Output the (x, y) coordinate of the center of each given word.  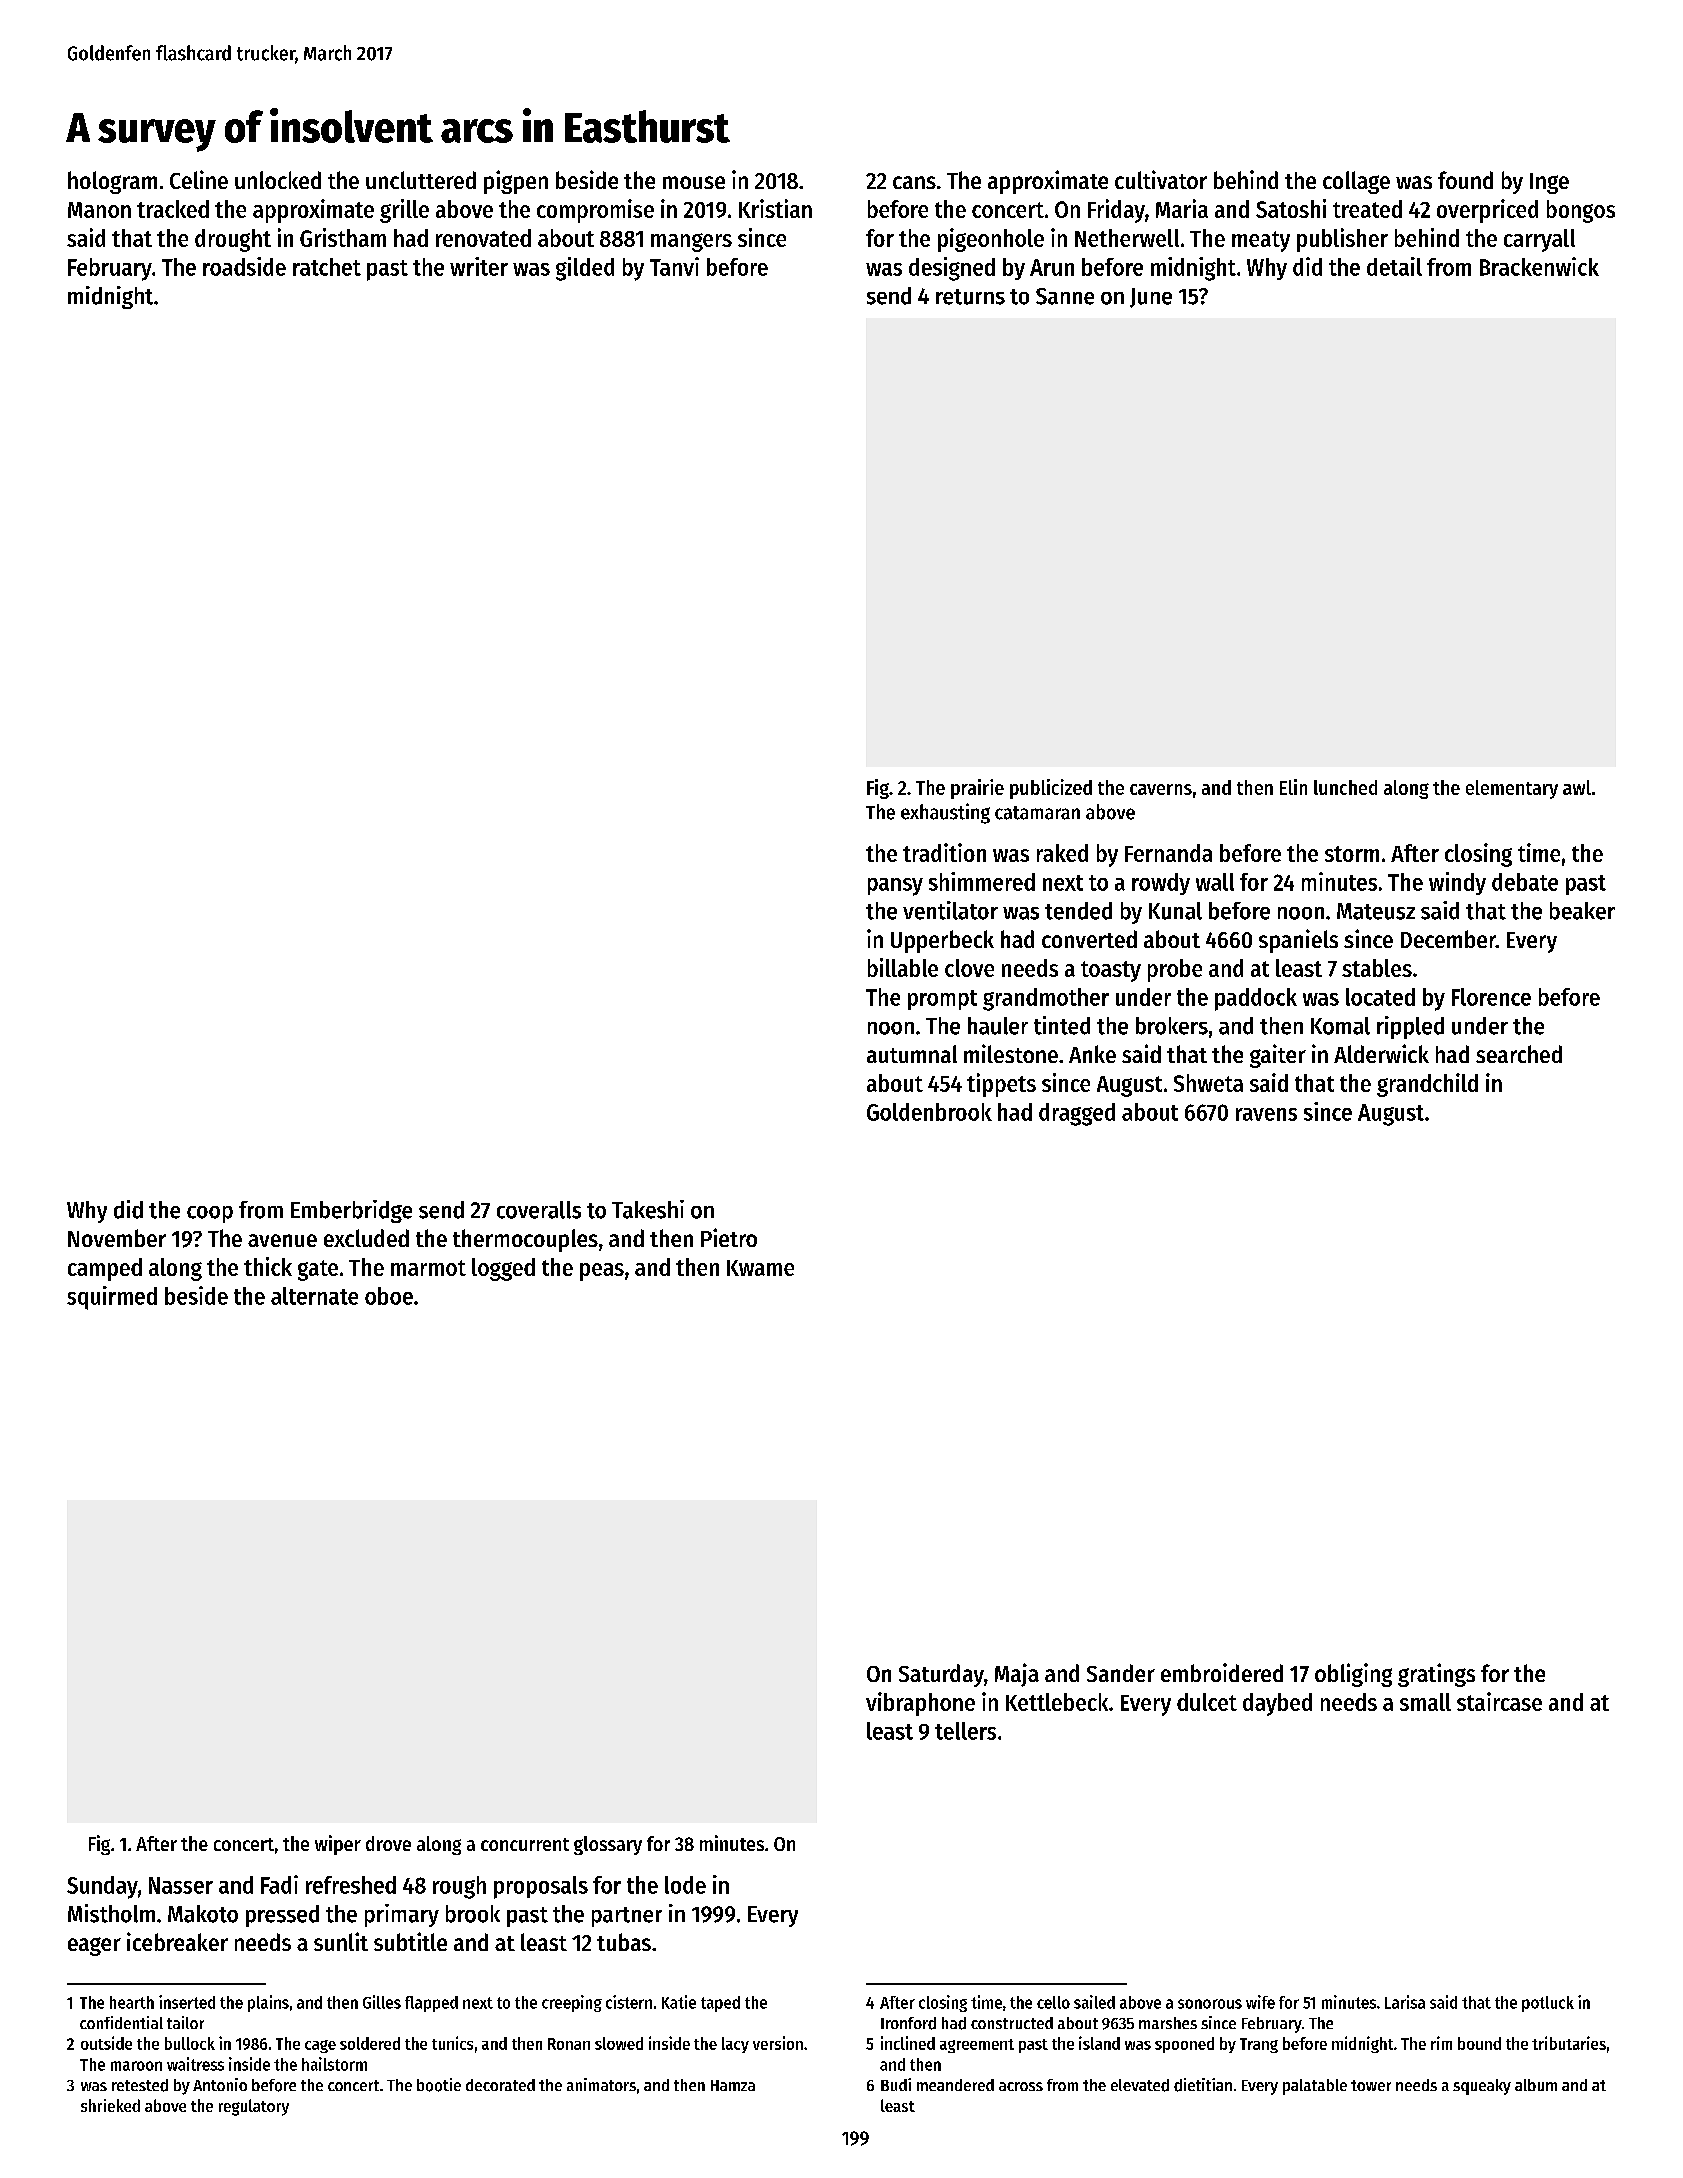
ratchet (327, 267)
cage (320, 2046)
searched (1519, 1054)
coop (210, 1214)
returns (970, 297)
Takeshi (648, 1209)
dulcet (1207, 1702)
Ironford (908, 2023)
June (1151, 298)
